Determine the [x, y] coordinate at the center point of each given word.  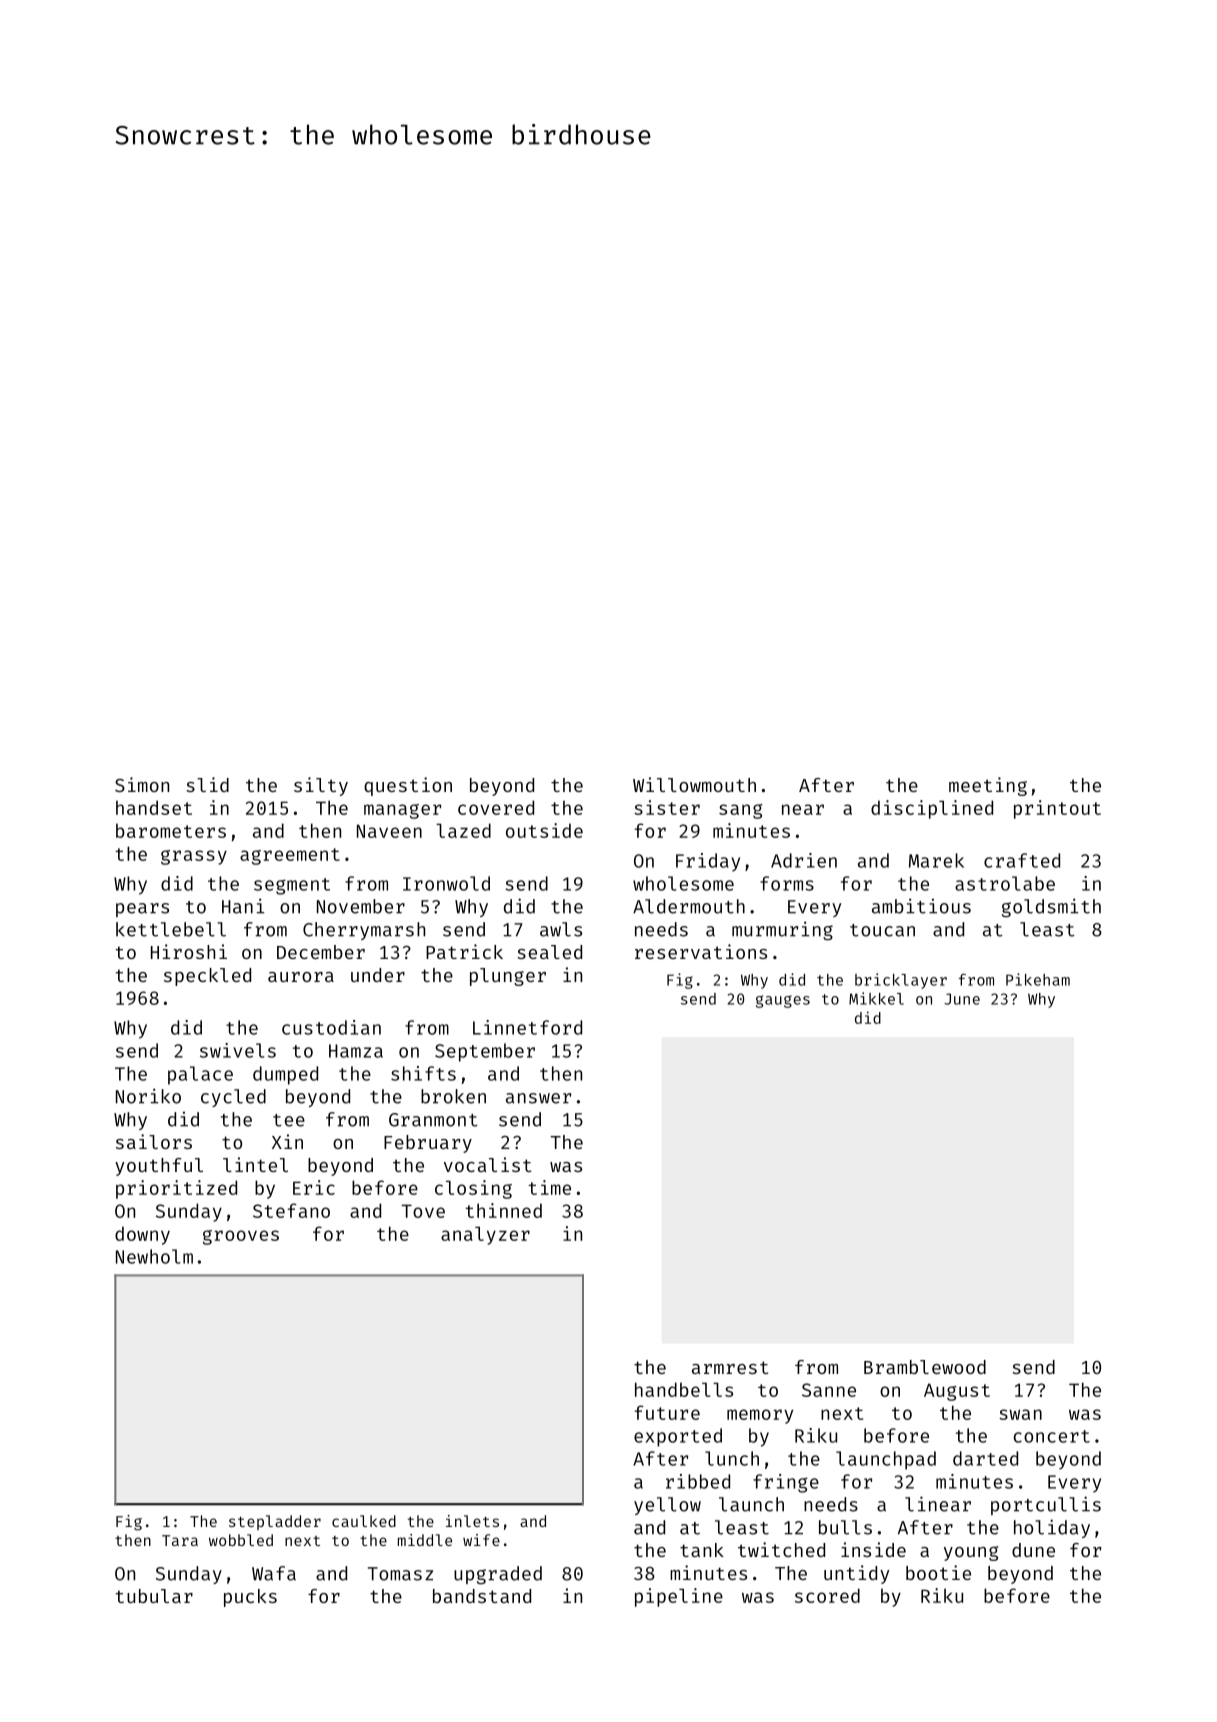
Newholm [154, 1256]
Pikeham [1038, 979]
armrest [730, 1367]
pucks [250, 1598]
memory [760, 1416]
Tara [180, 1540]
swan [1020, 1414]
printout [1057, 809]
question [408, 786]
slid [207, 784]
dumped [285, 1075]
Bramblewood [925, 1367]
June [962, 999]
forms [787, 883]
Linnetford [527, 1027]
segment [292, 886]
